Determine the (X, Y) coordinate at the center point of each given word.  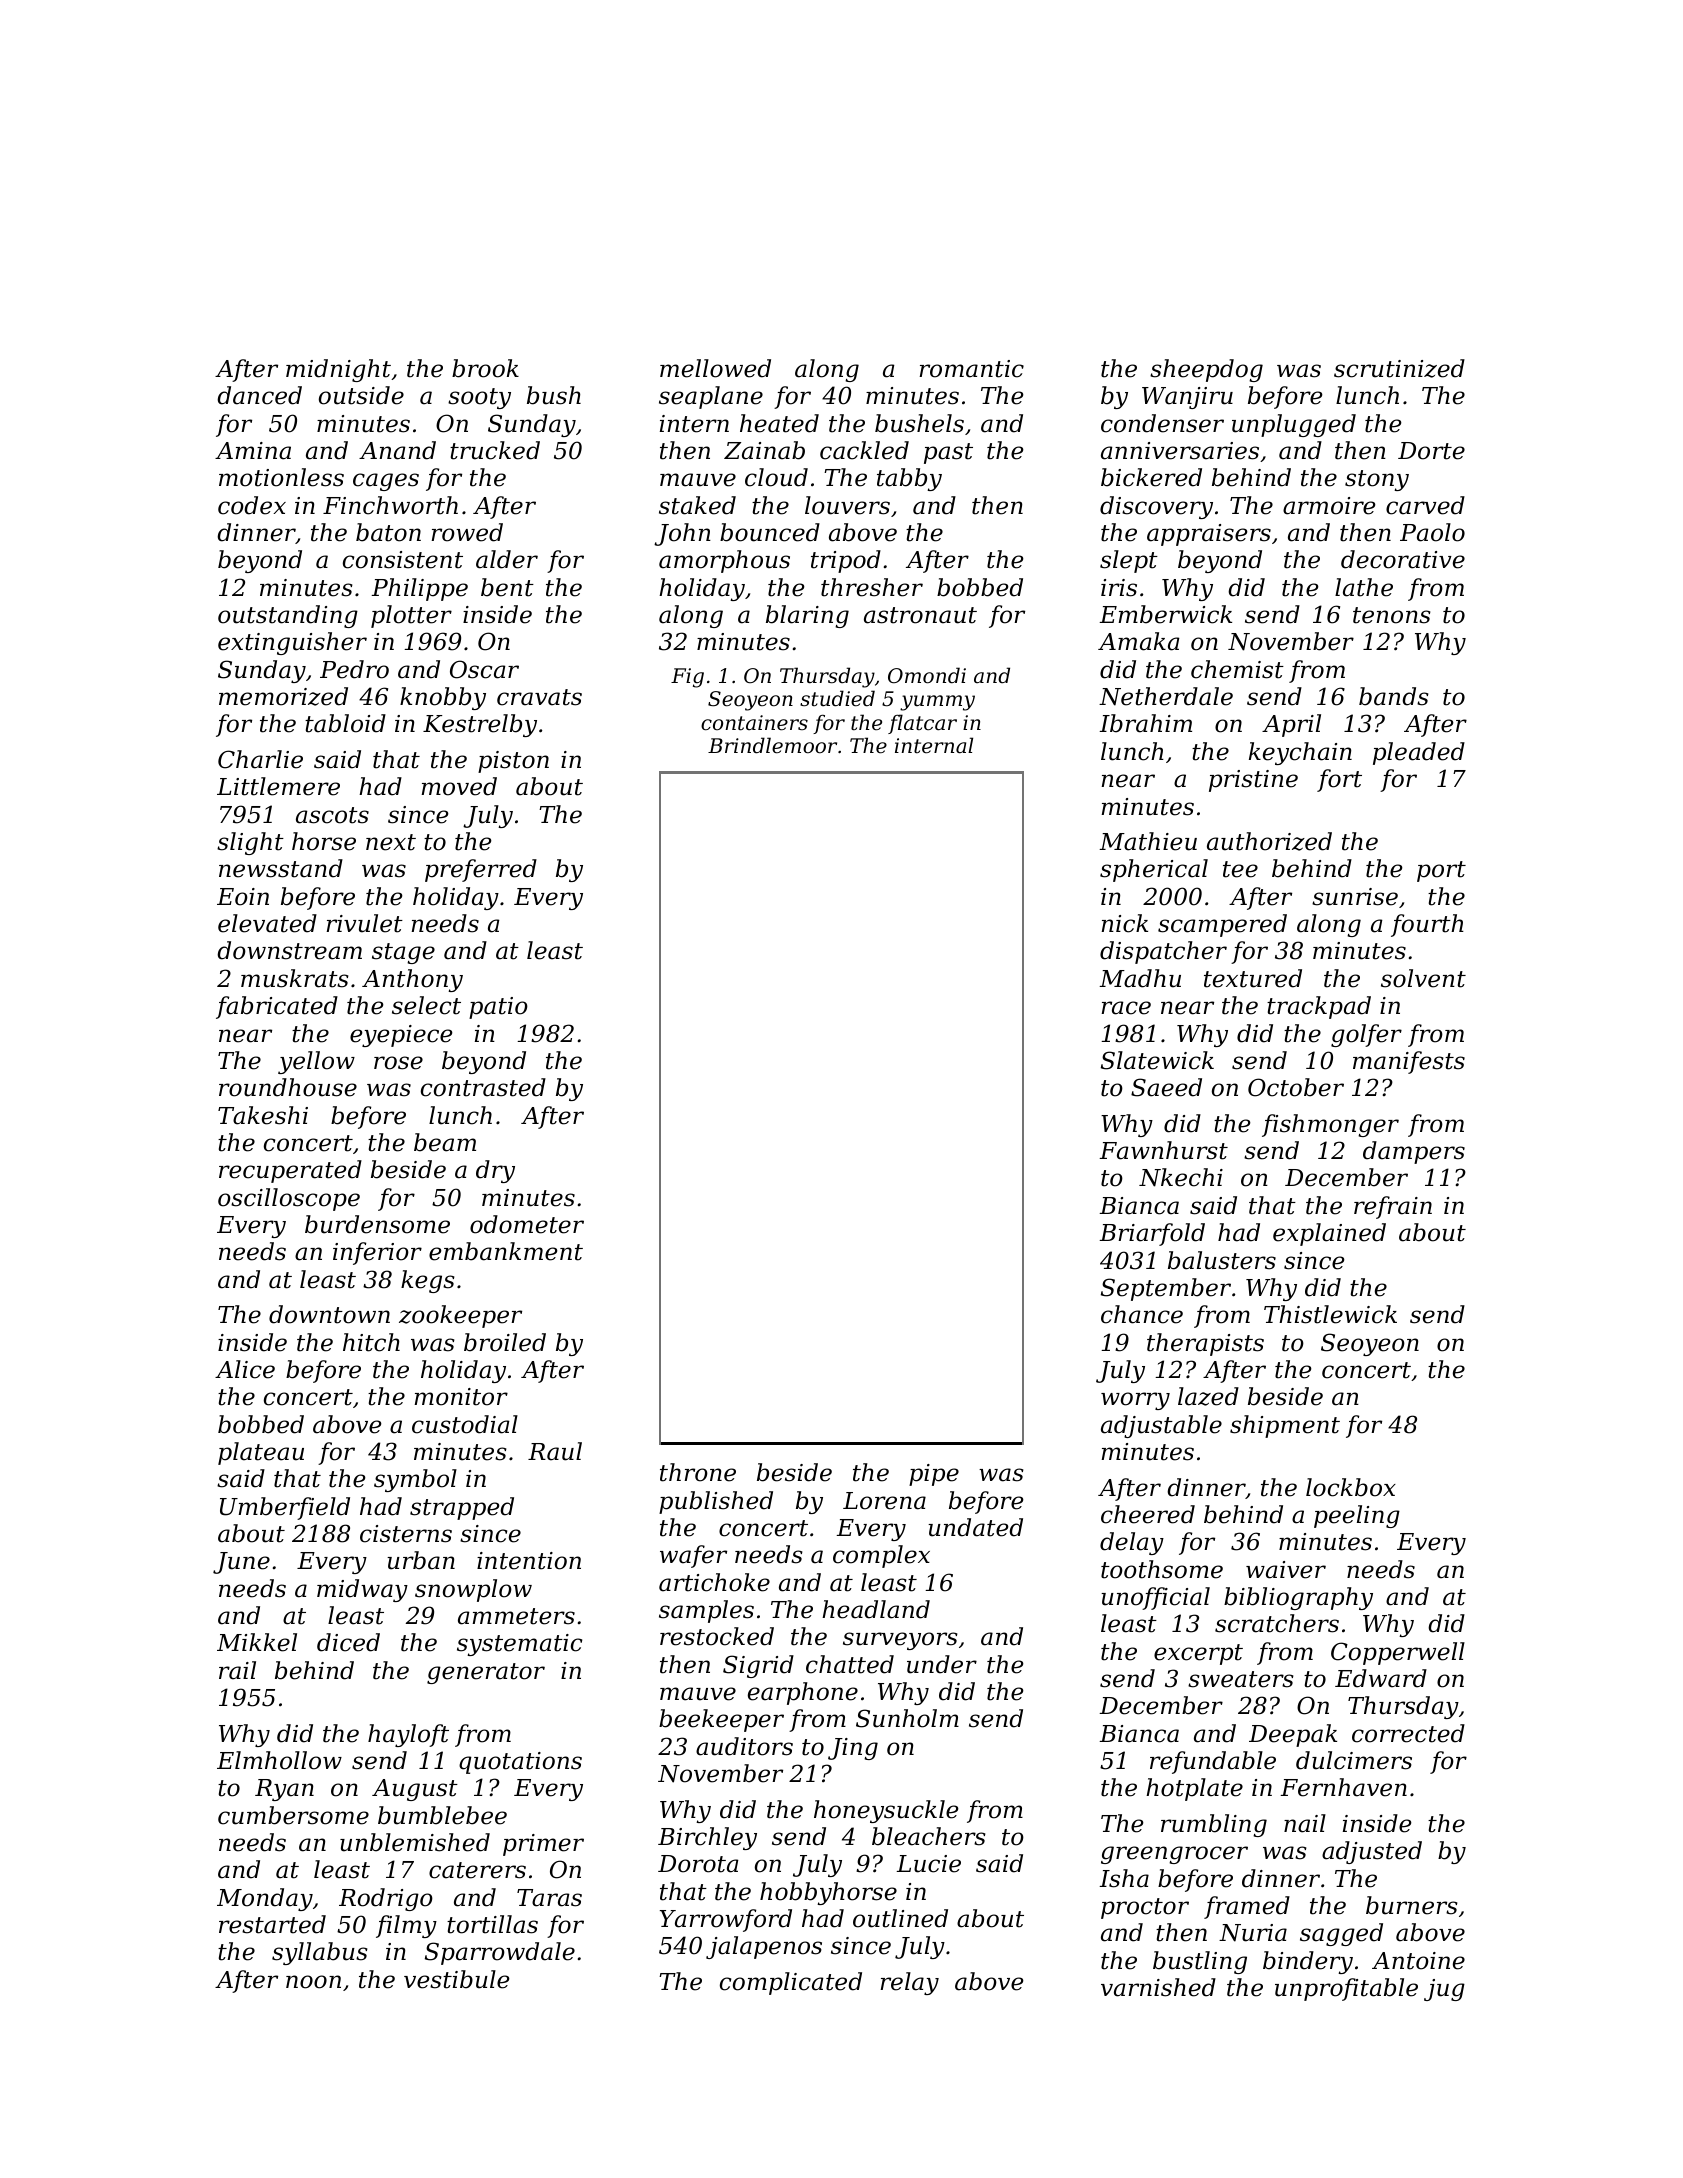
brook (485, 368)
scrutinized (1399, 368)
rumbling (1214, 1825)
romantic (972, 369)
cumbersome (293, 1815)
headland (876, 1609)
